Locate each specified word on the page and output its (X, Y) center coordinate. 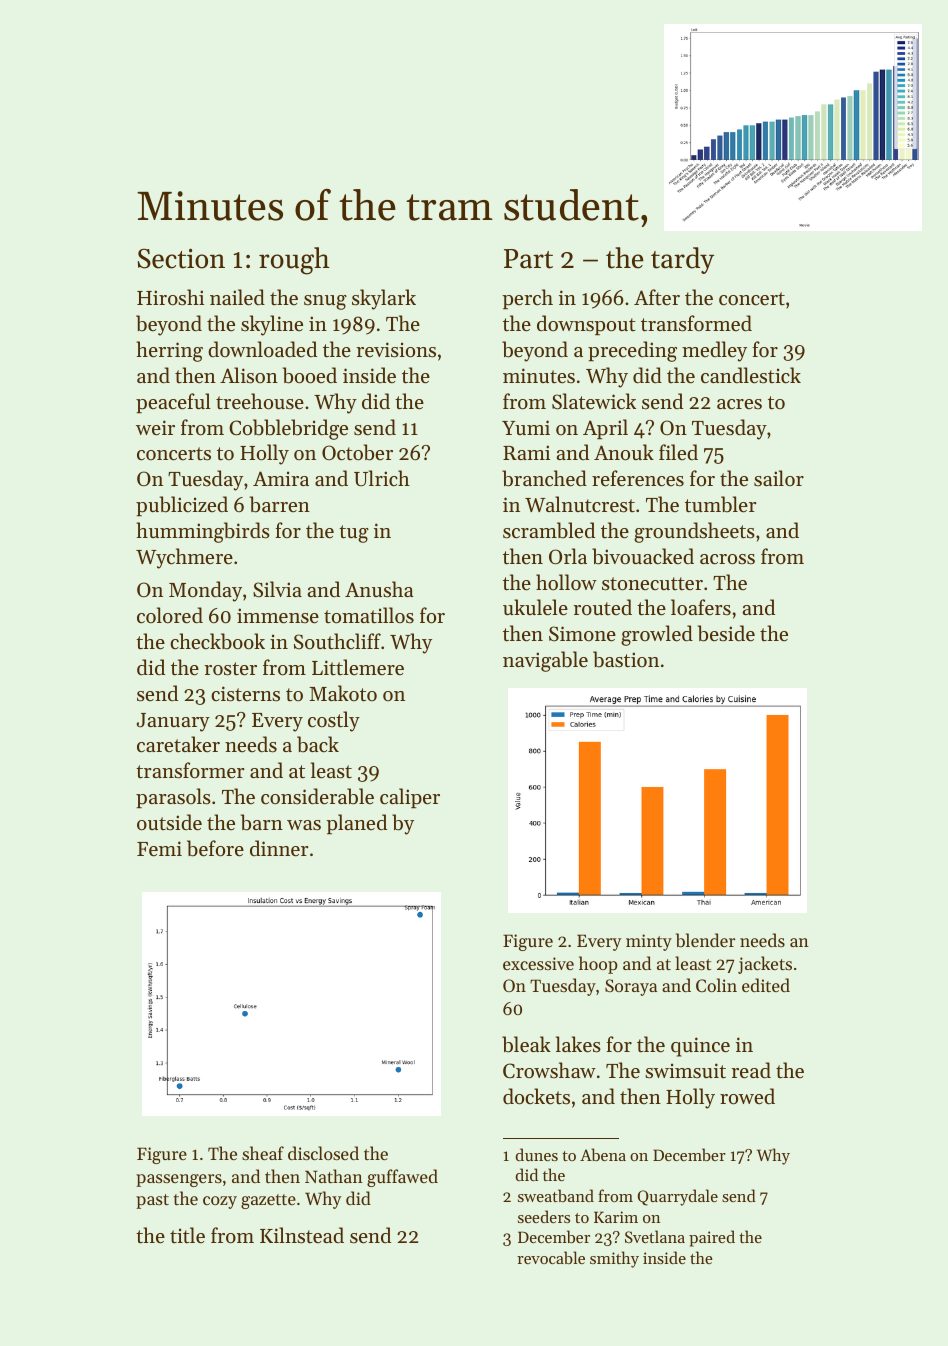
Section (181, 258)
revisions (396, 350)
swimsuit (685, 1071)
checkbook (217, 641)
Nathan (334, 1176)
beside (726, 633)
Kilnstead (302, 1235)
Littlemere (358, 667)
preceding (632, 351)
